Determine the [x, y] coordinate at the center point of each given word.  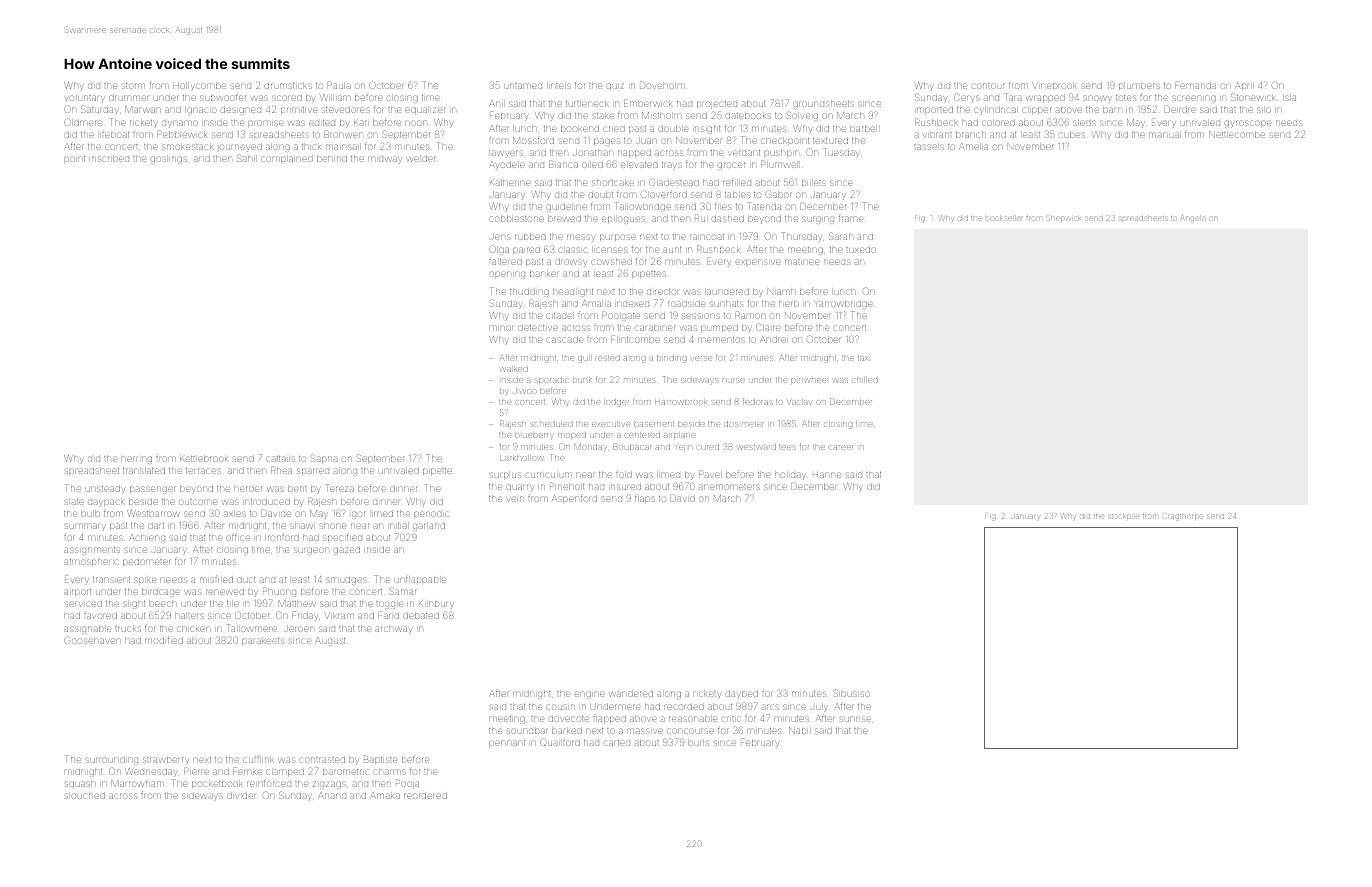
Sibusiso [852, 694]
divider [241, 796]
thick [312, 147]
